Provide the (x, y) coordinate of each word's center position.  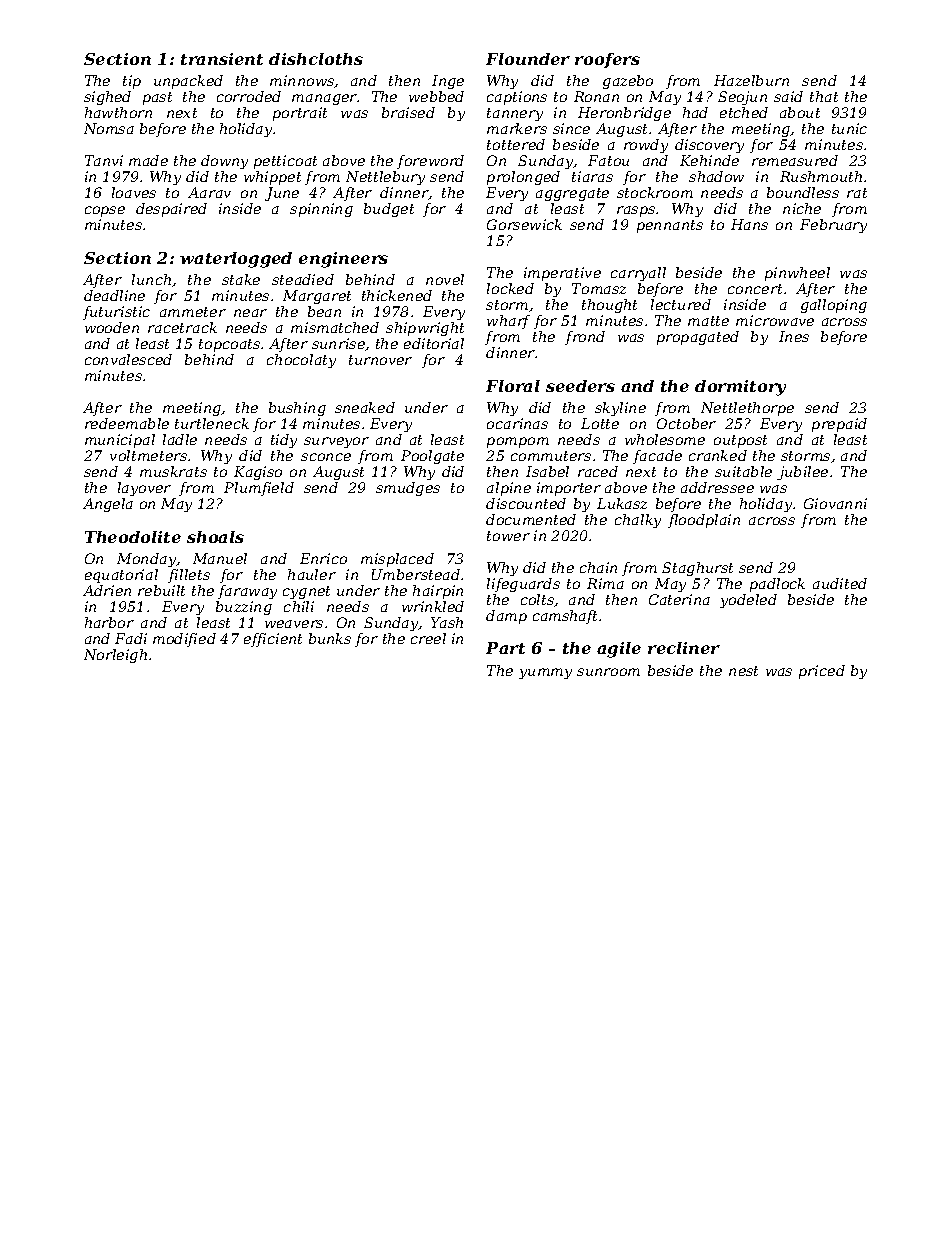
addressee (717, 487)
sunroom (608, 672)
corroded (249, 96)
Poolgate (432, 457)
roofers (607, 60)
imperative (562, 274)
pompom (518, 442)
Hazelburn (751, 80)
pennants (670, 226)
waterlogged (236, 260)
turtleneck (212, 423)
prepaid (839, 425)
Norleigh (115, 656)
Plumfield (259, 489)
